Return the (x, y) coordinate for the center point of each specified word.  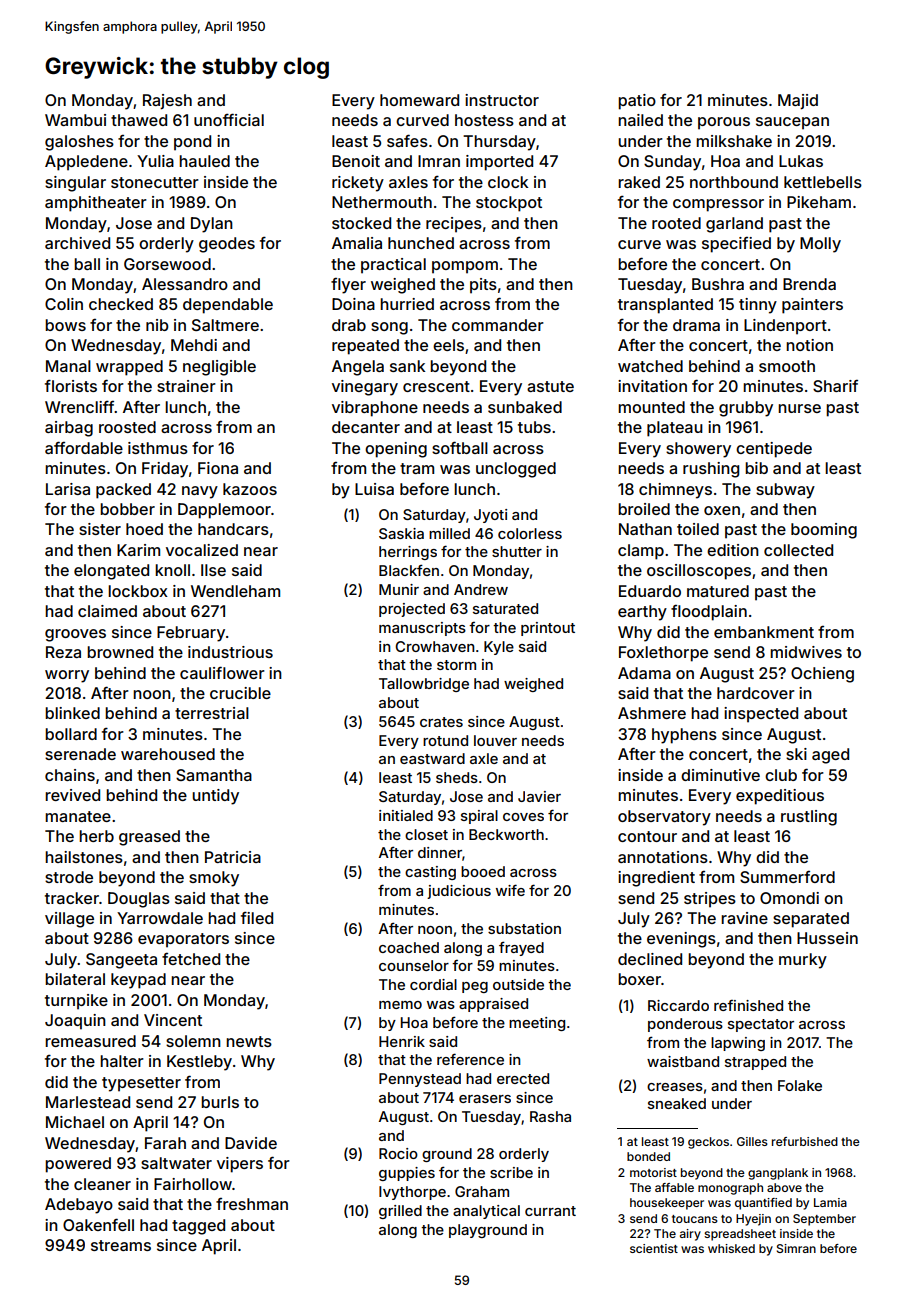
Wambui (75, 120)
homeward (419, 100)
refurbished (805, 1141)
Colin (64, 304)
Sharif (835, 386)
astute (550, 386)
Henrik (402, 1041)
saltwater (176, 1163)
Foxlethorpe (663, 654)
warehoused (168, 754)
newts (249, 1041)
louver (495, 740)
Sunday (672, 163)
